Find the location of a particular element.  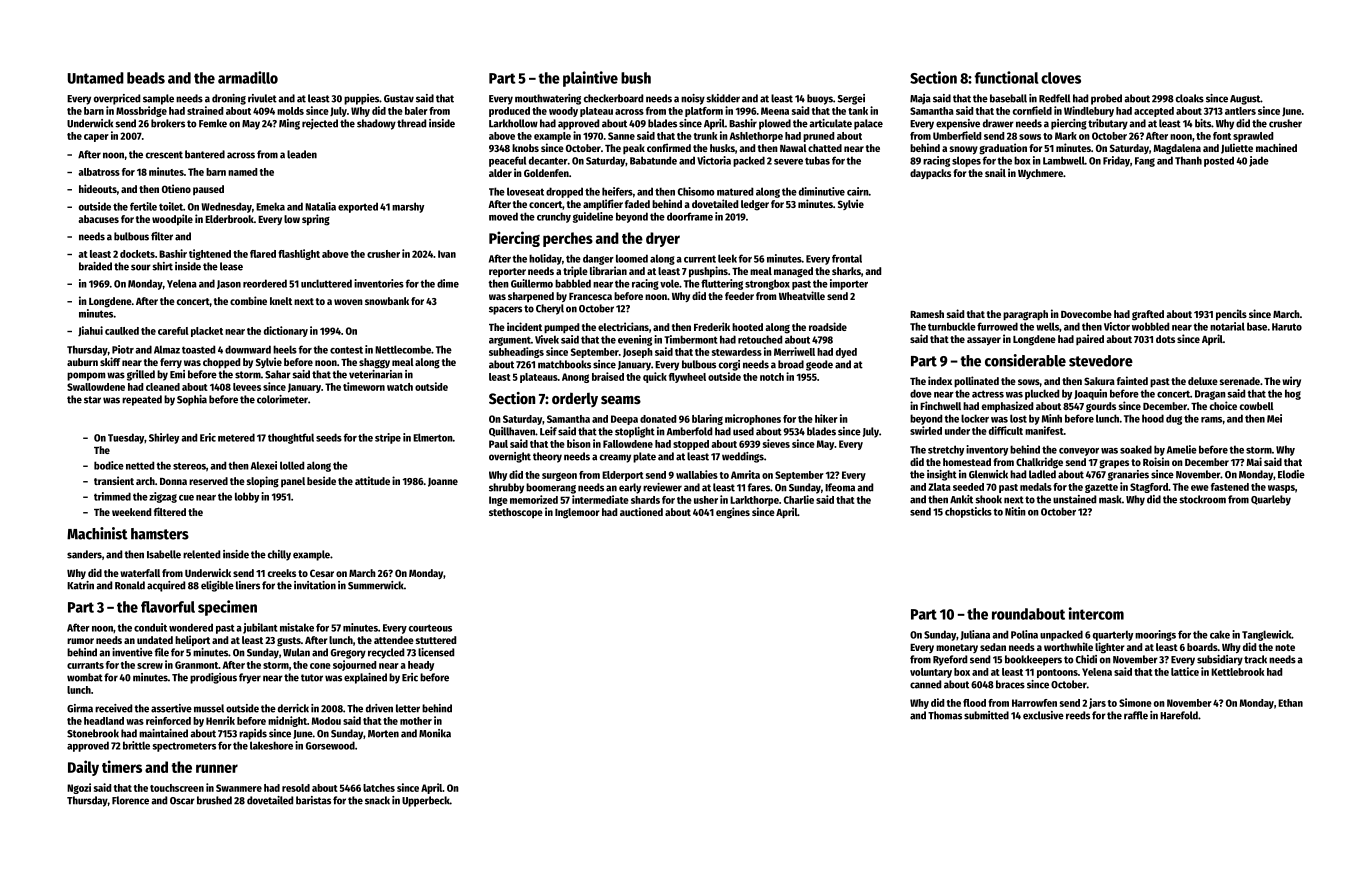

actress is located at coordinates (988, 394).
